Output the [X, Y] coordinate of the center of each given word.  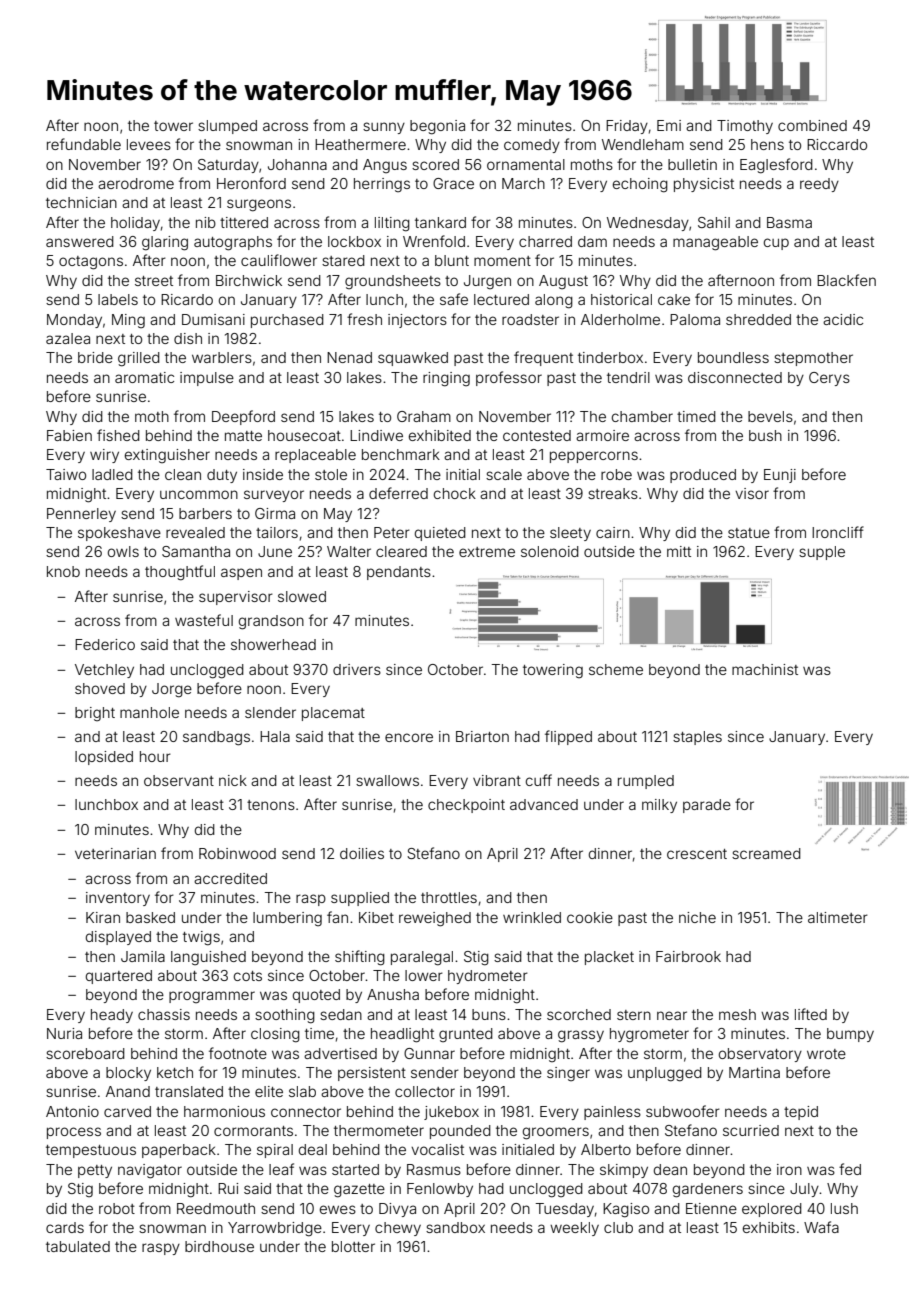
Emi [669, 125]
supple [822, 553]
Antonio [72, 1111]
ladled [112, 474]
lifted [811, 1014]
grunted [466, 1035]
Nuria [64, 1033]
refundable [84, 144]
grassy [581, 1036]
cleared [401, 551]
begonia [437, 127]
